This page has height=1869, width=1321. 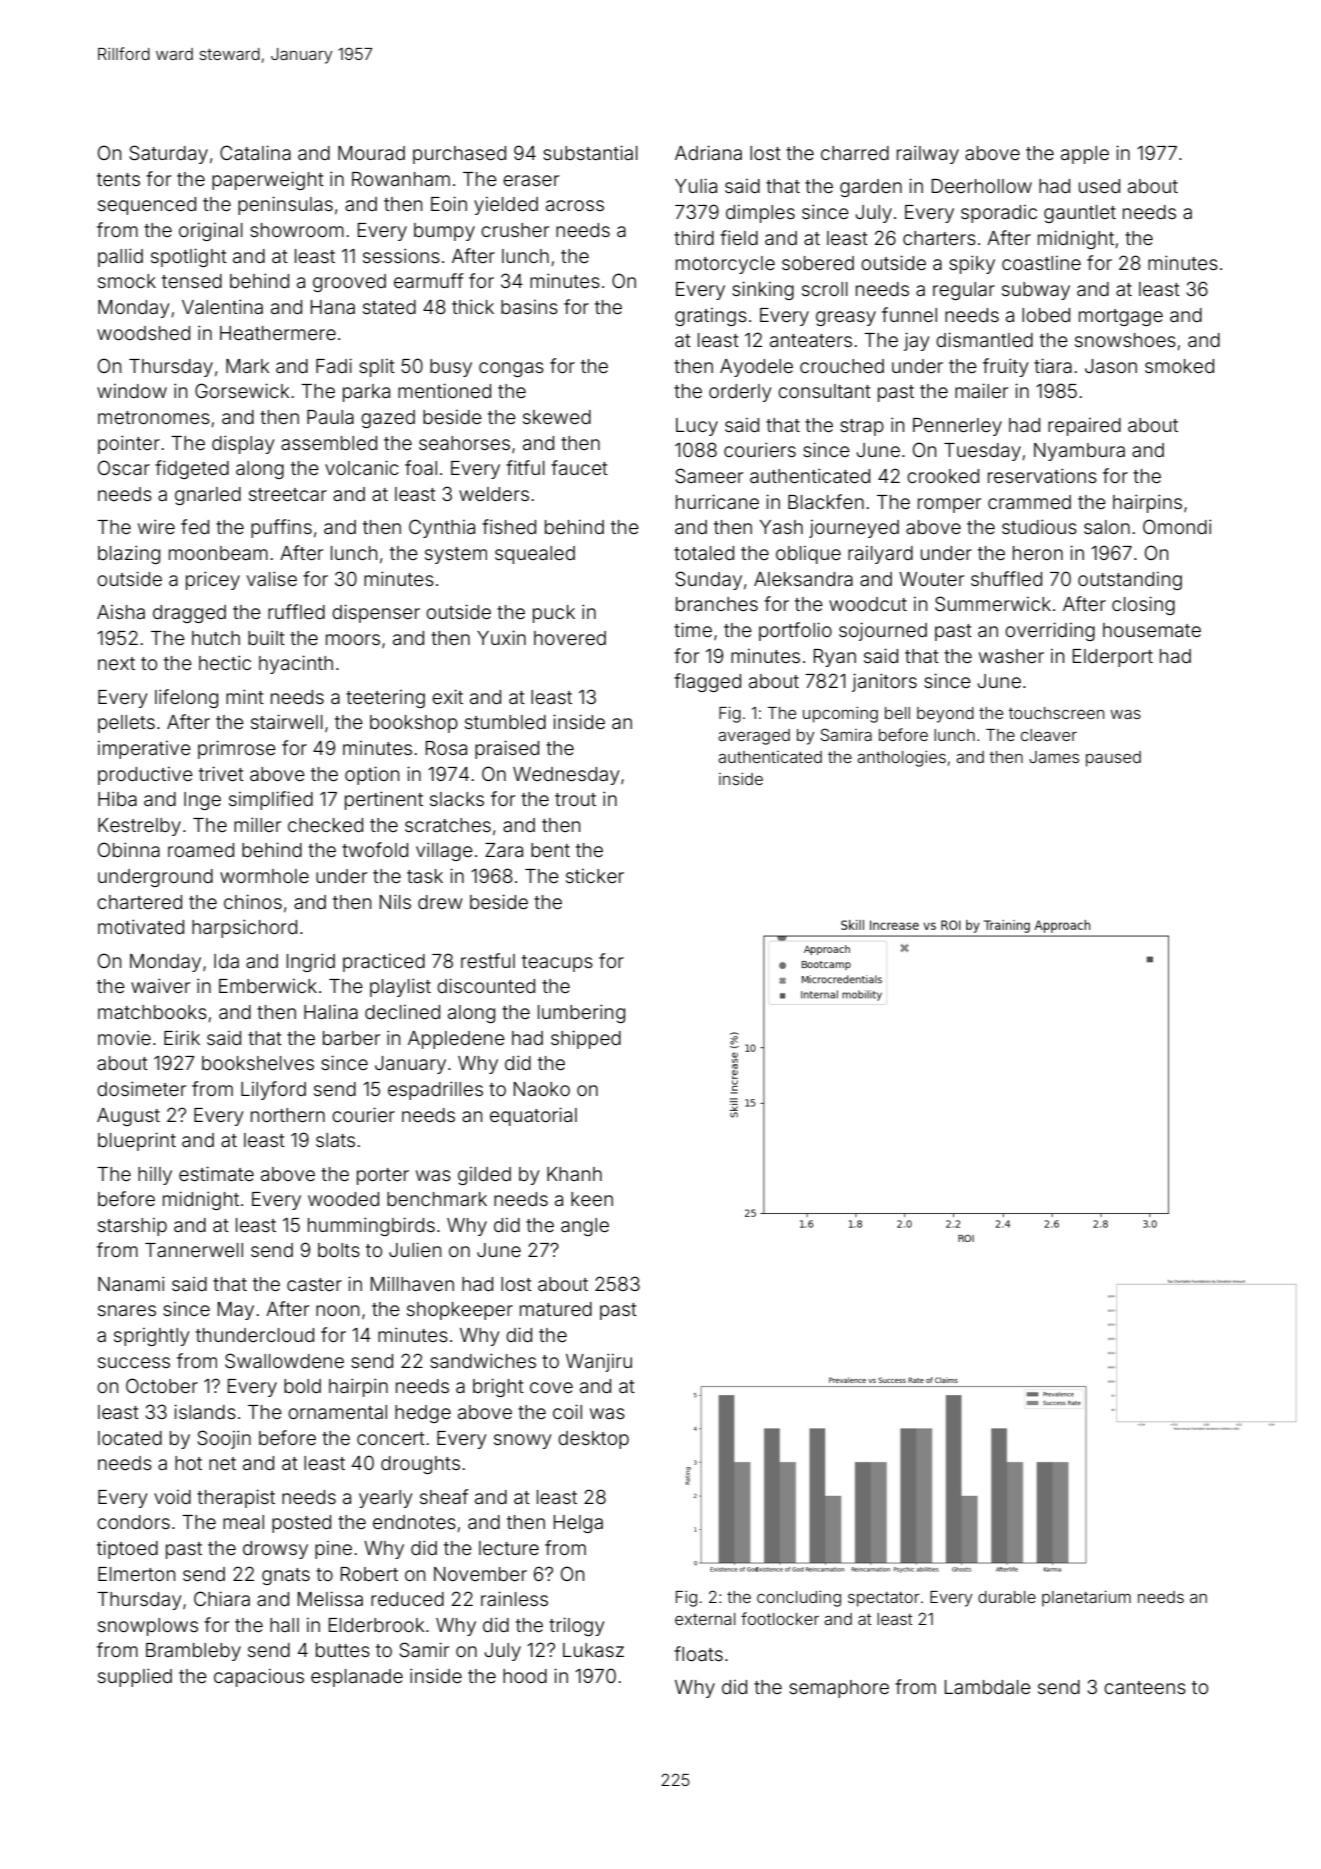 I want to click on Adriana, so click(x=708, y=152).
